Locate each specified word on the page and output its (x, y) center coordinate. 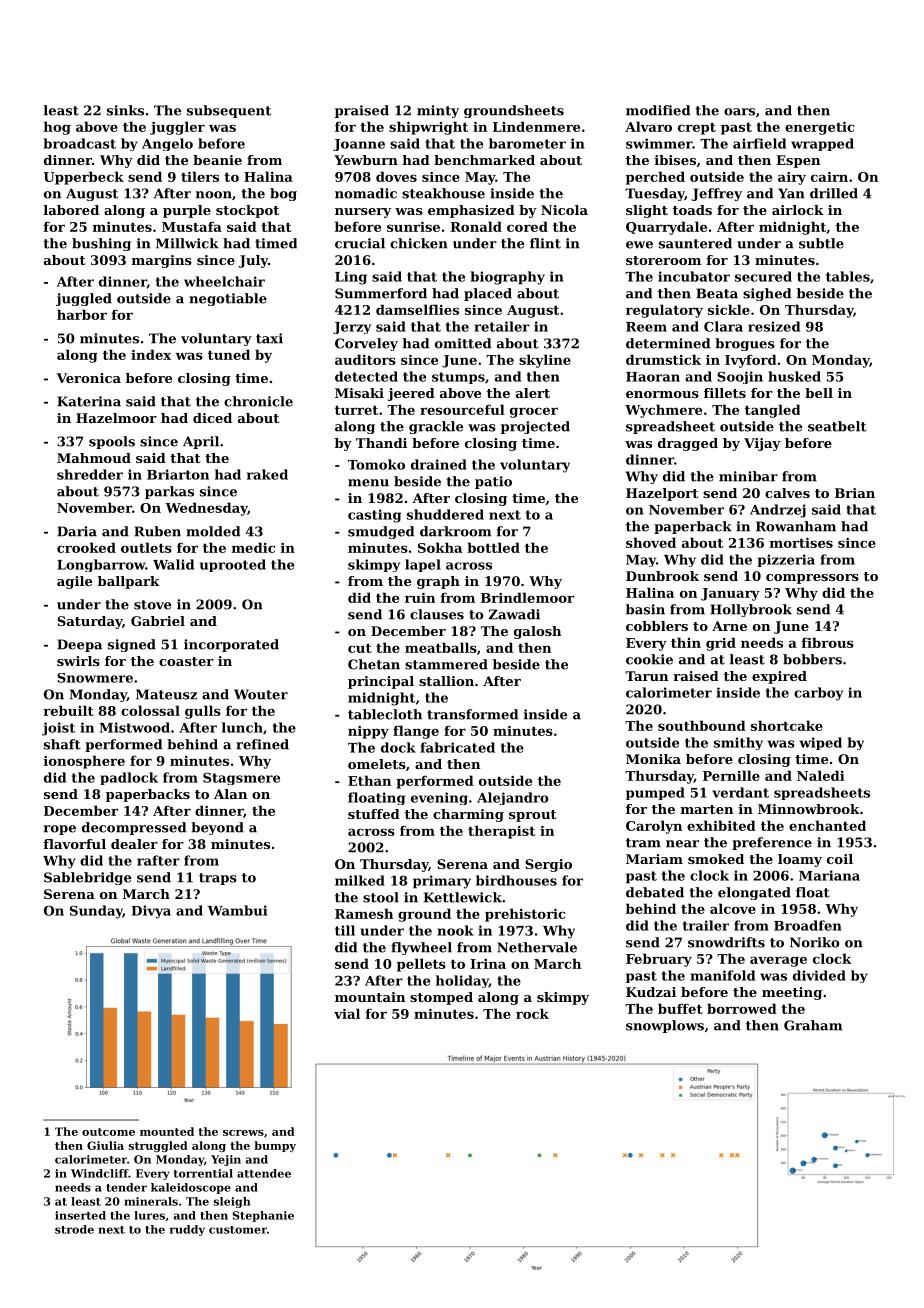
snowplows (665, 1026)
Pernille (731, 775)
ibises (675, 160)
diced (212, 418)
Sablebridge (87, 878)
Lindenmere (536, 126)
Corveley (366, 344)
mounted (167, 1131)
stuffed (374, 814)
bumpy (275, 1146)
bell (819, 393)
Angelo (167, 144)
